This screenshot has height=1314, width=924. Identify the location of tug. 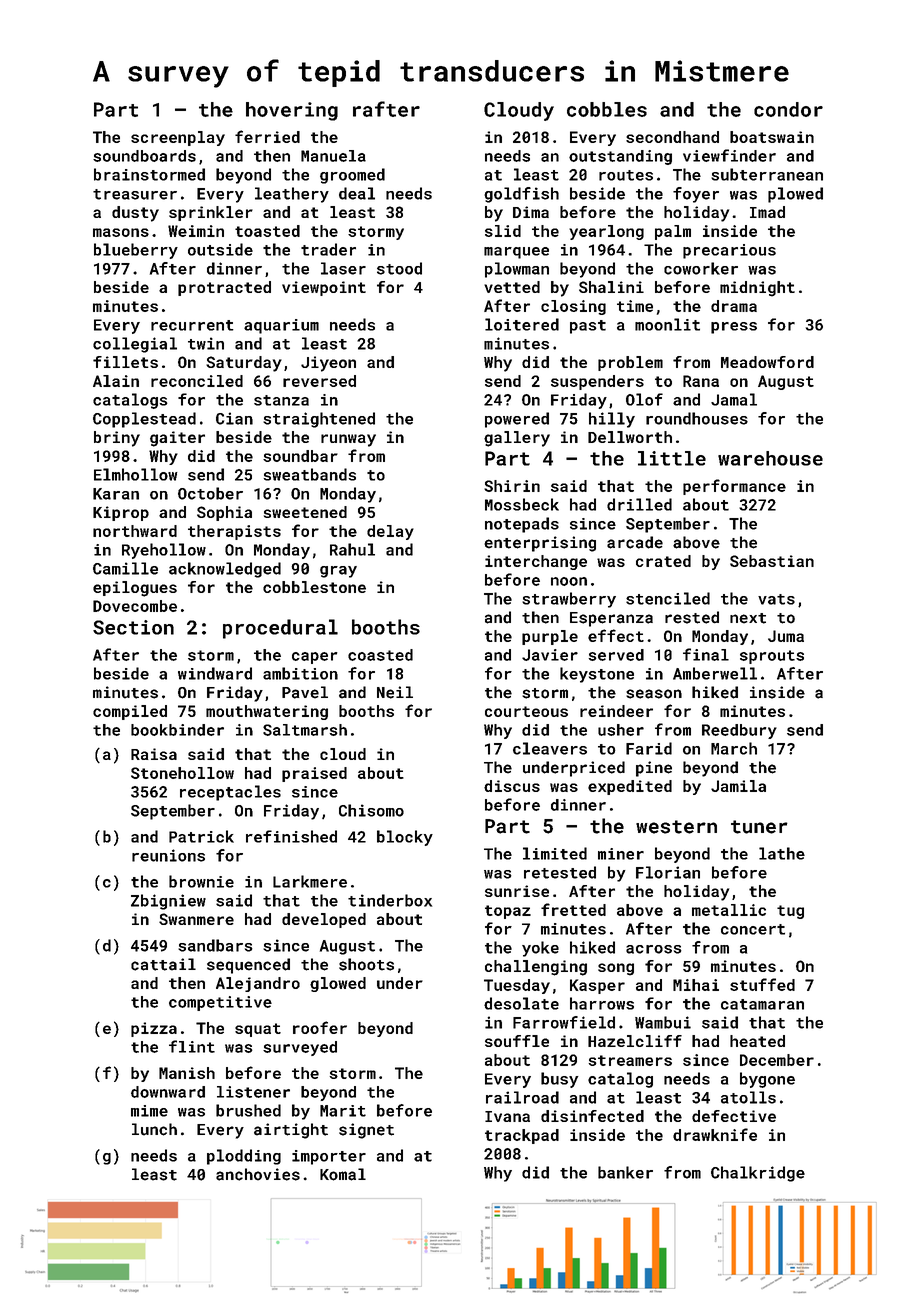
(790, 912).
